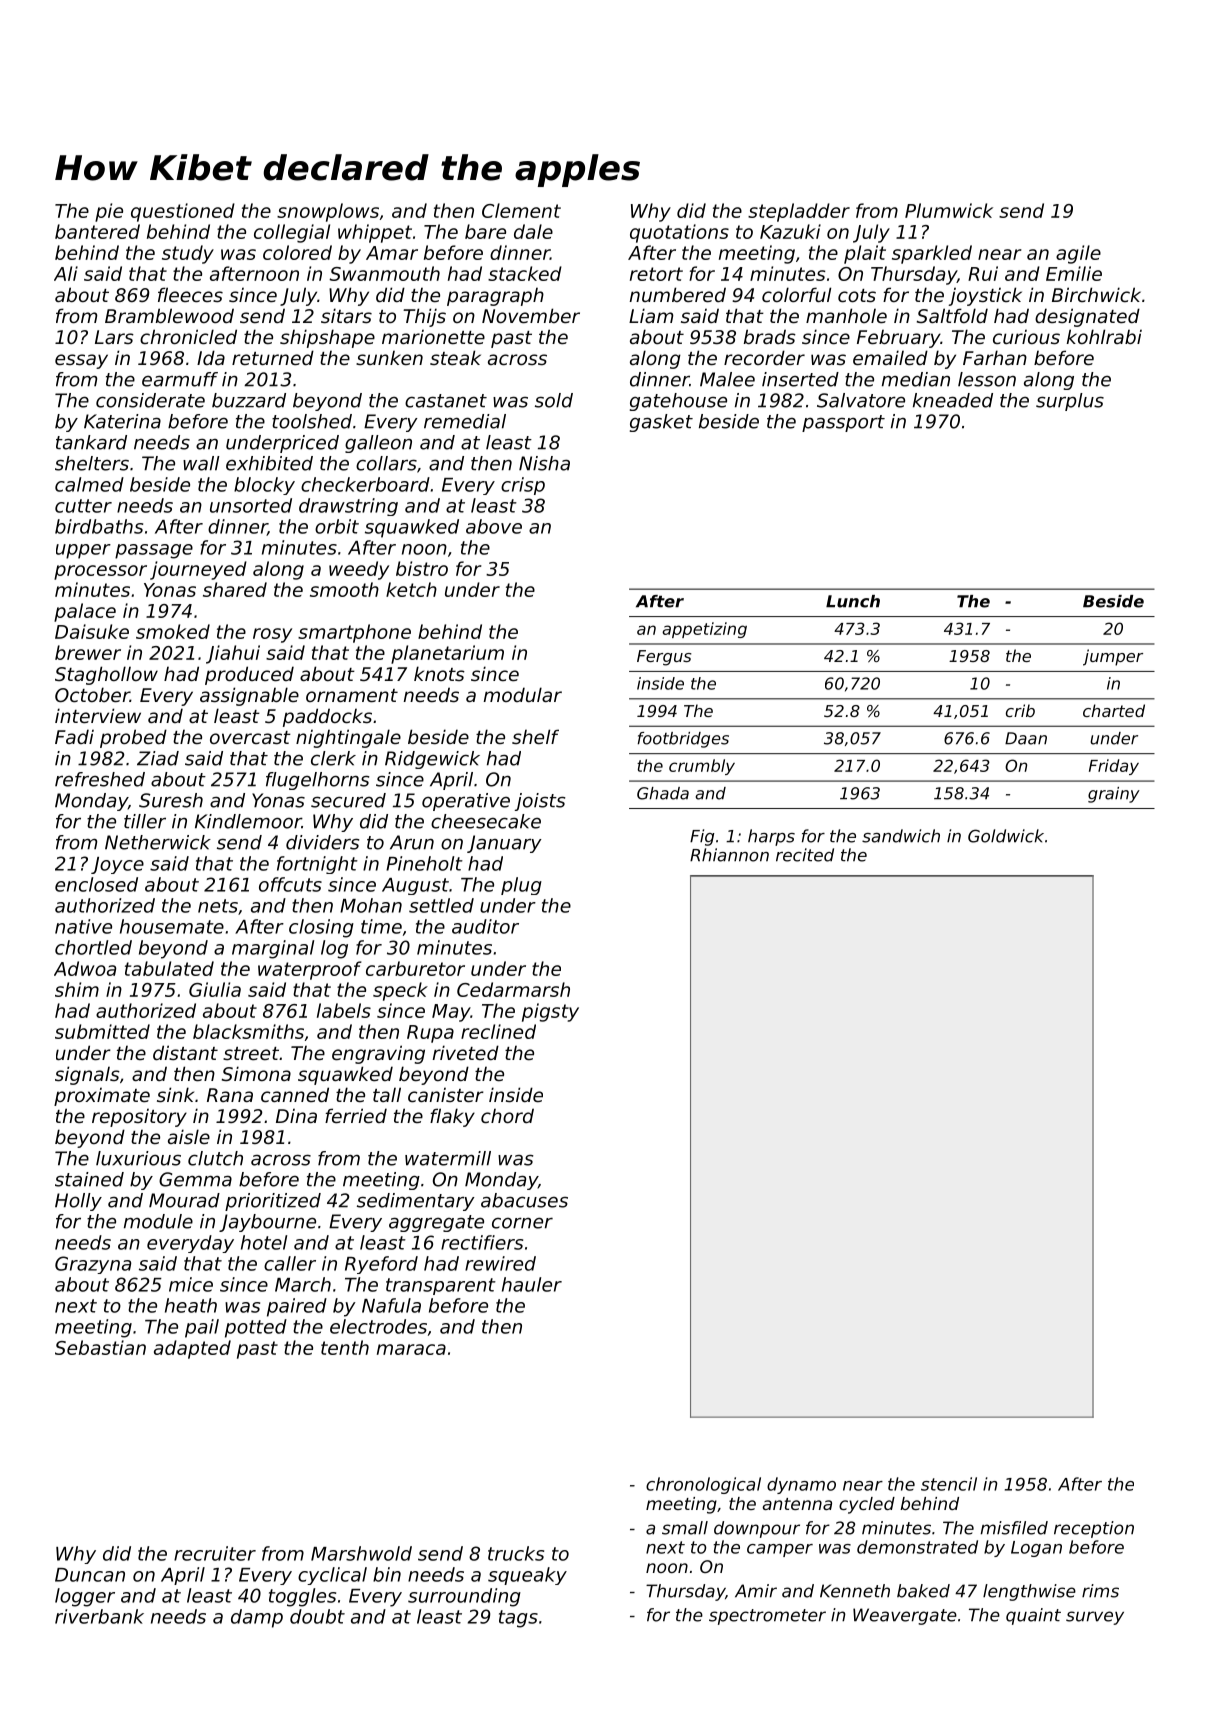  Describe the element at coordinates (381, 1265) in the document. I see `Ryeford` at that location.
